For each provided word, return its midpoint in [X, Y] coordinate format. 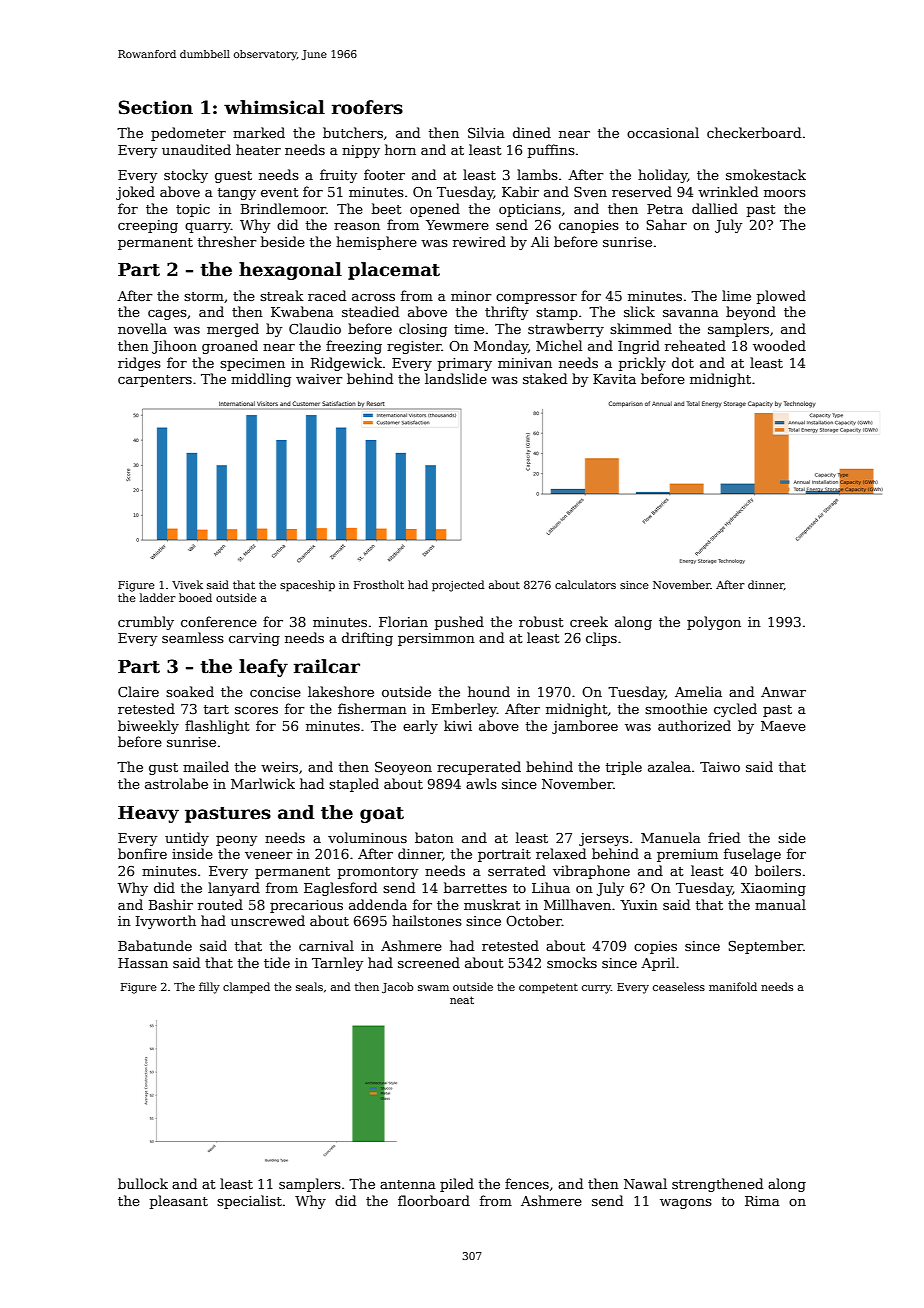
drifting [367, 639]
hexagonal [290, 271]
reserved [642, 191]
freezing [354, 347]
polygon [714, 623]
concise [275, 692]
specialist [249, 1202]
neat [462, 1000]
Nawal [645, 1183]
